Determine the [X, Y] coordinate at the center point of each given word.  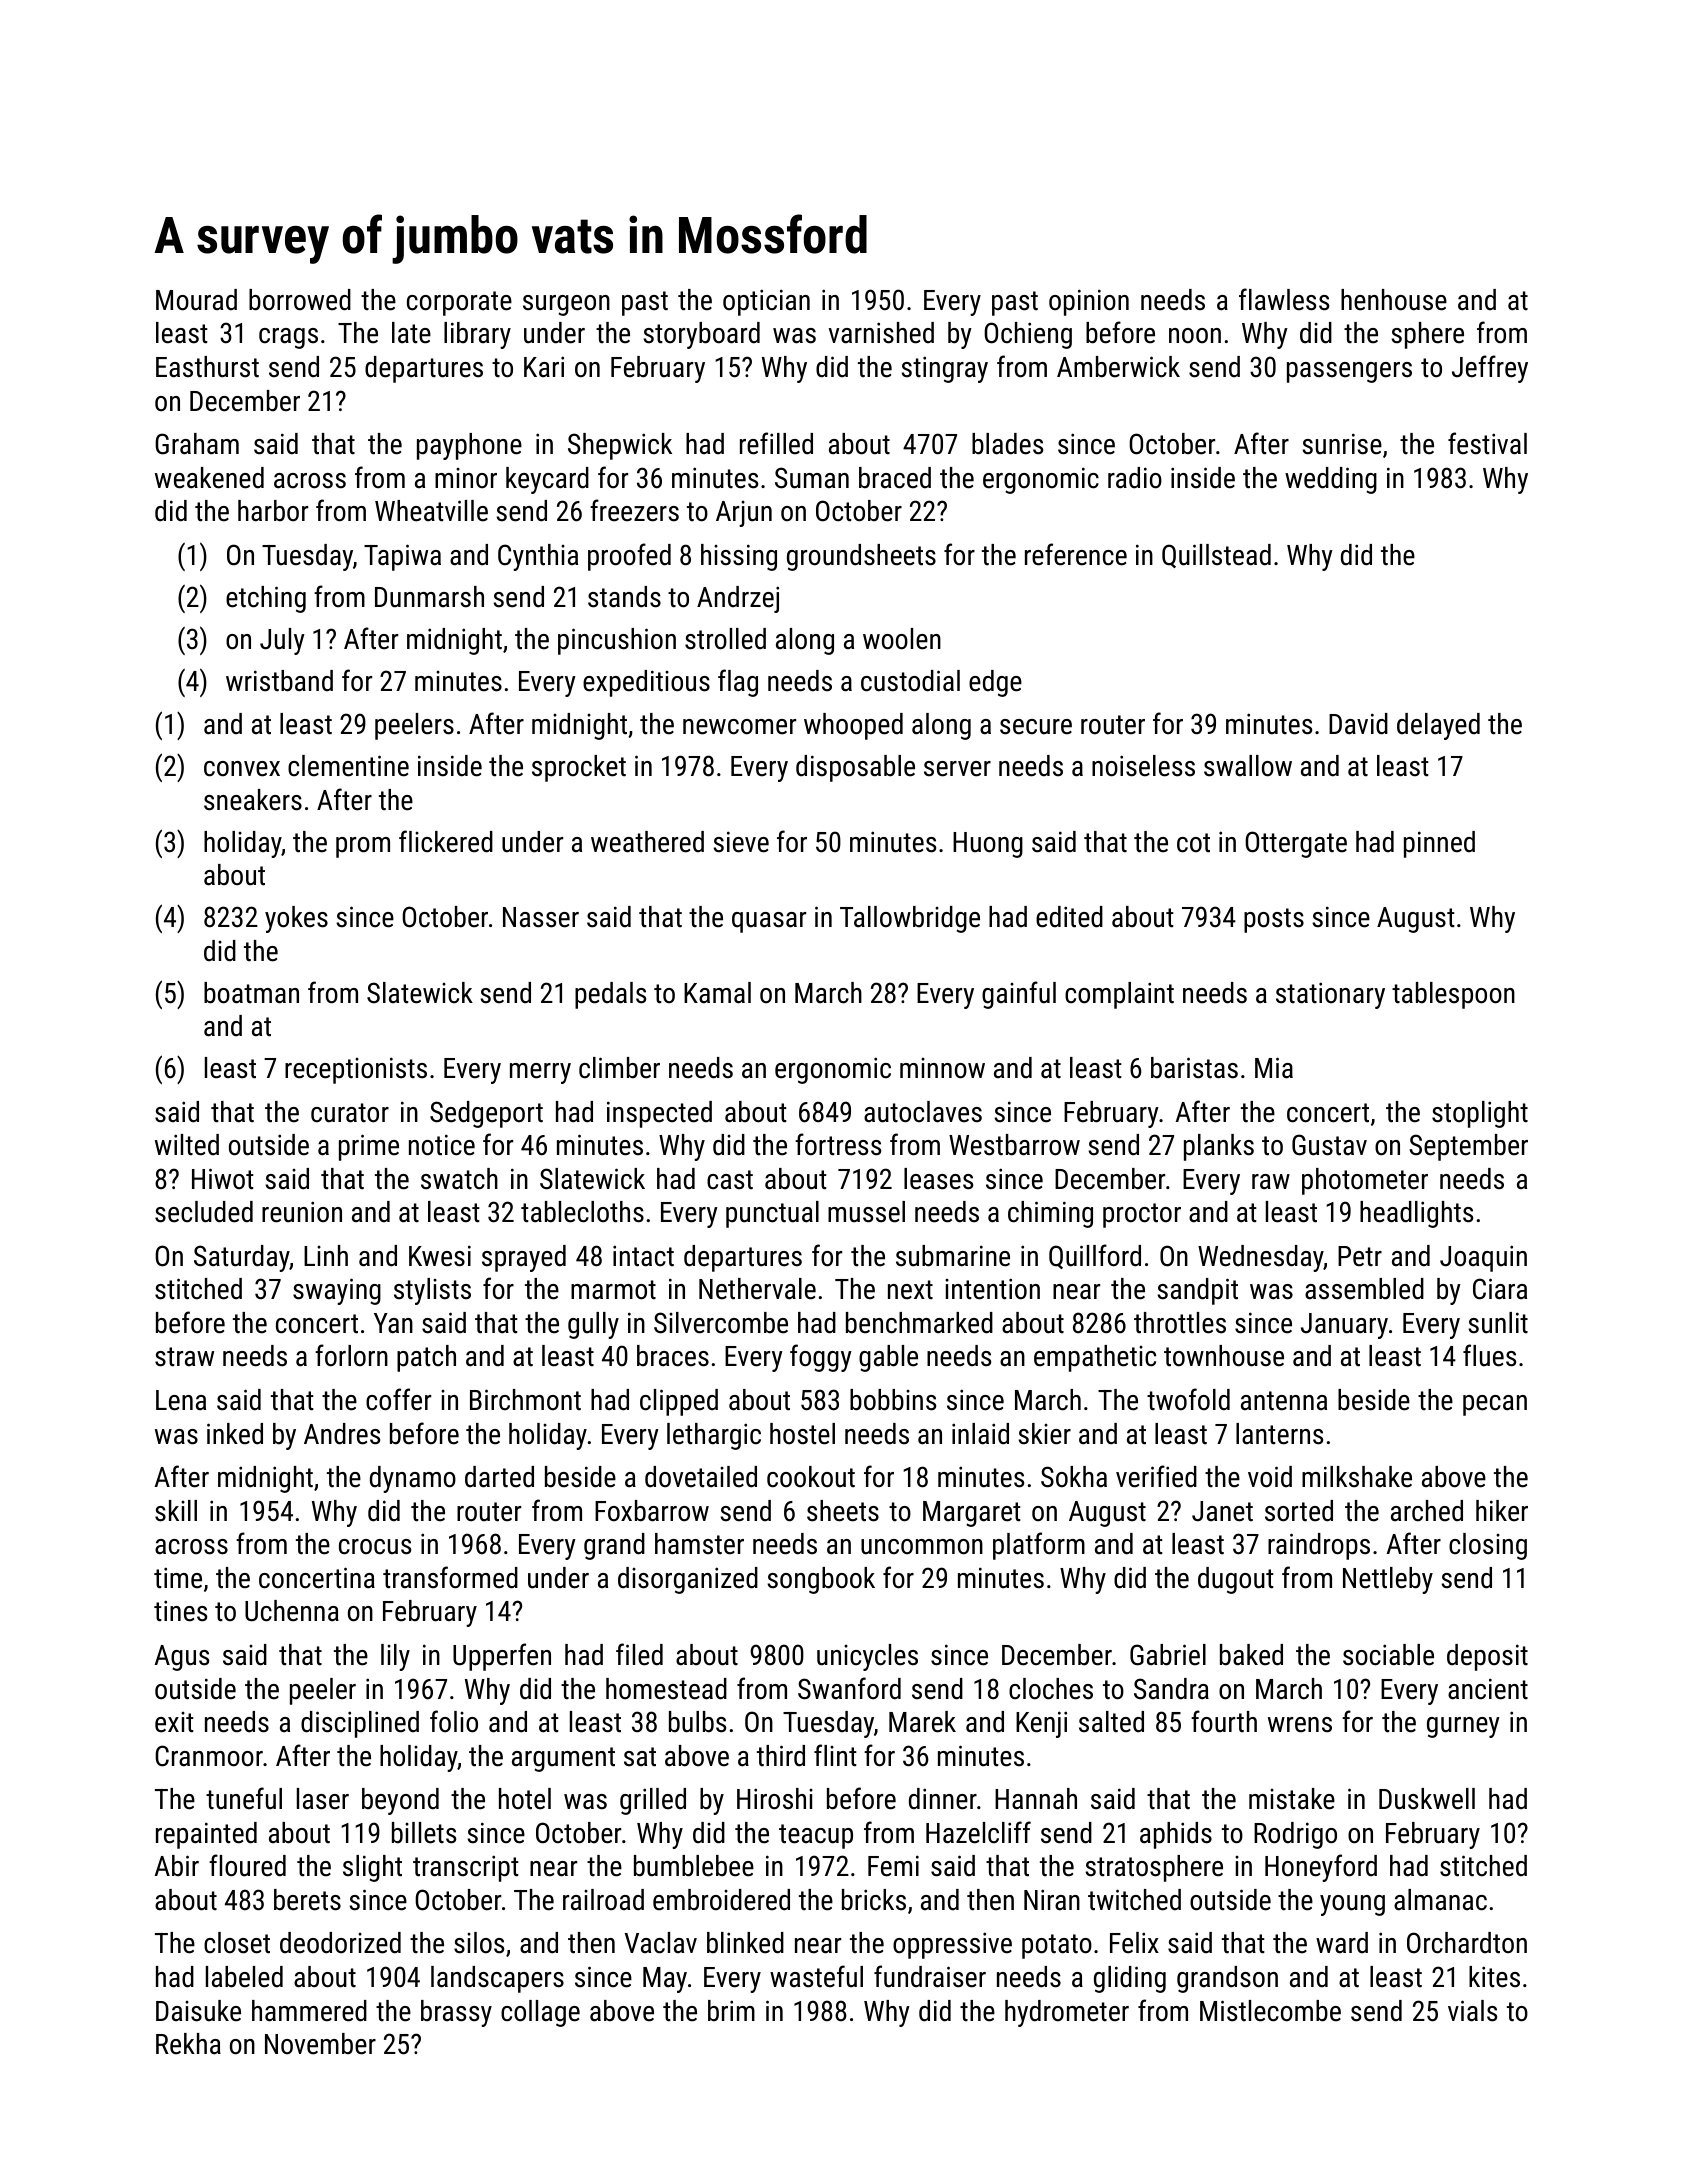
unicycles [867, 1657]
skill [176, 1511]
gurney [1463, 1727]
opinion [1089, 302]
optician [766, 302]
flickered [446, 841]
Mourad [196, 300]
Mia [1274, 1068]
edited [1069, 917]
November [320, 2044]
